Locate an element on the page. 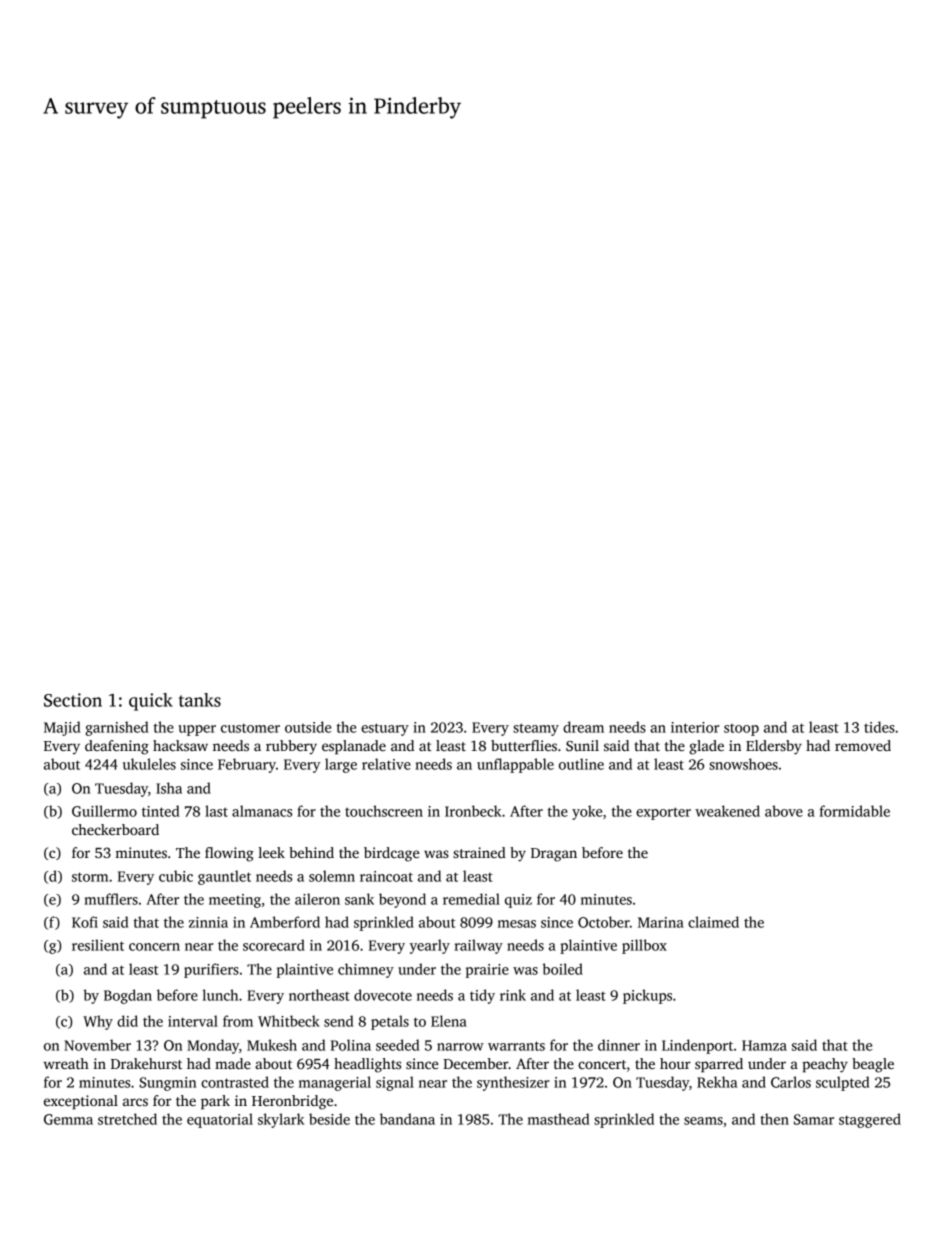  relative is located at coordinates (386, 764).
